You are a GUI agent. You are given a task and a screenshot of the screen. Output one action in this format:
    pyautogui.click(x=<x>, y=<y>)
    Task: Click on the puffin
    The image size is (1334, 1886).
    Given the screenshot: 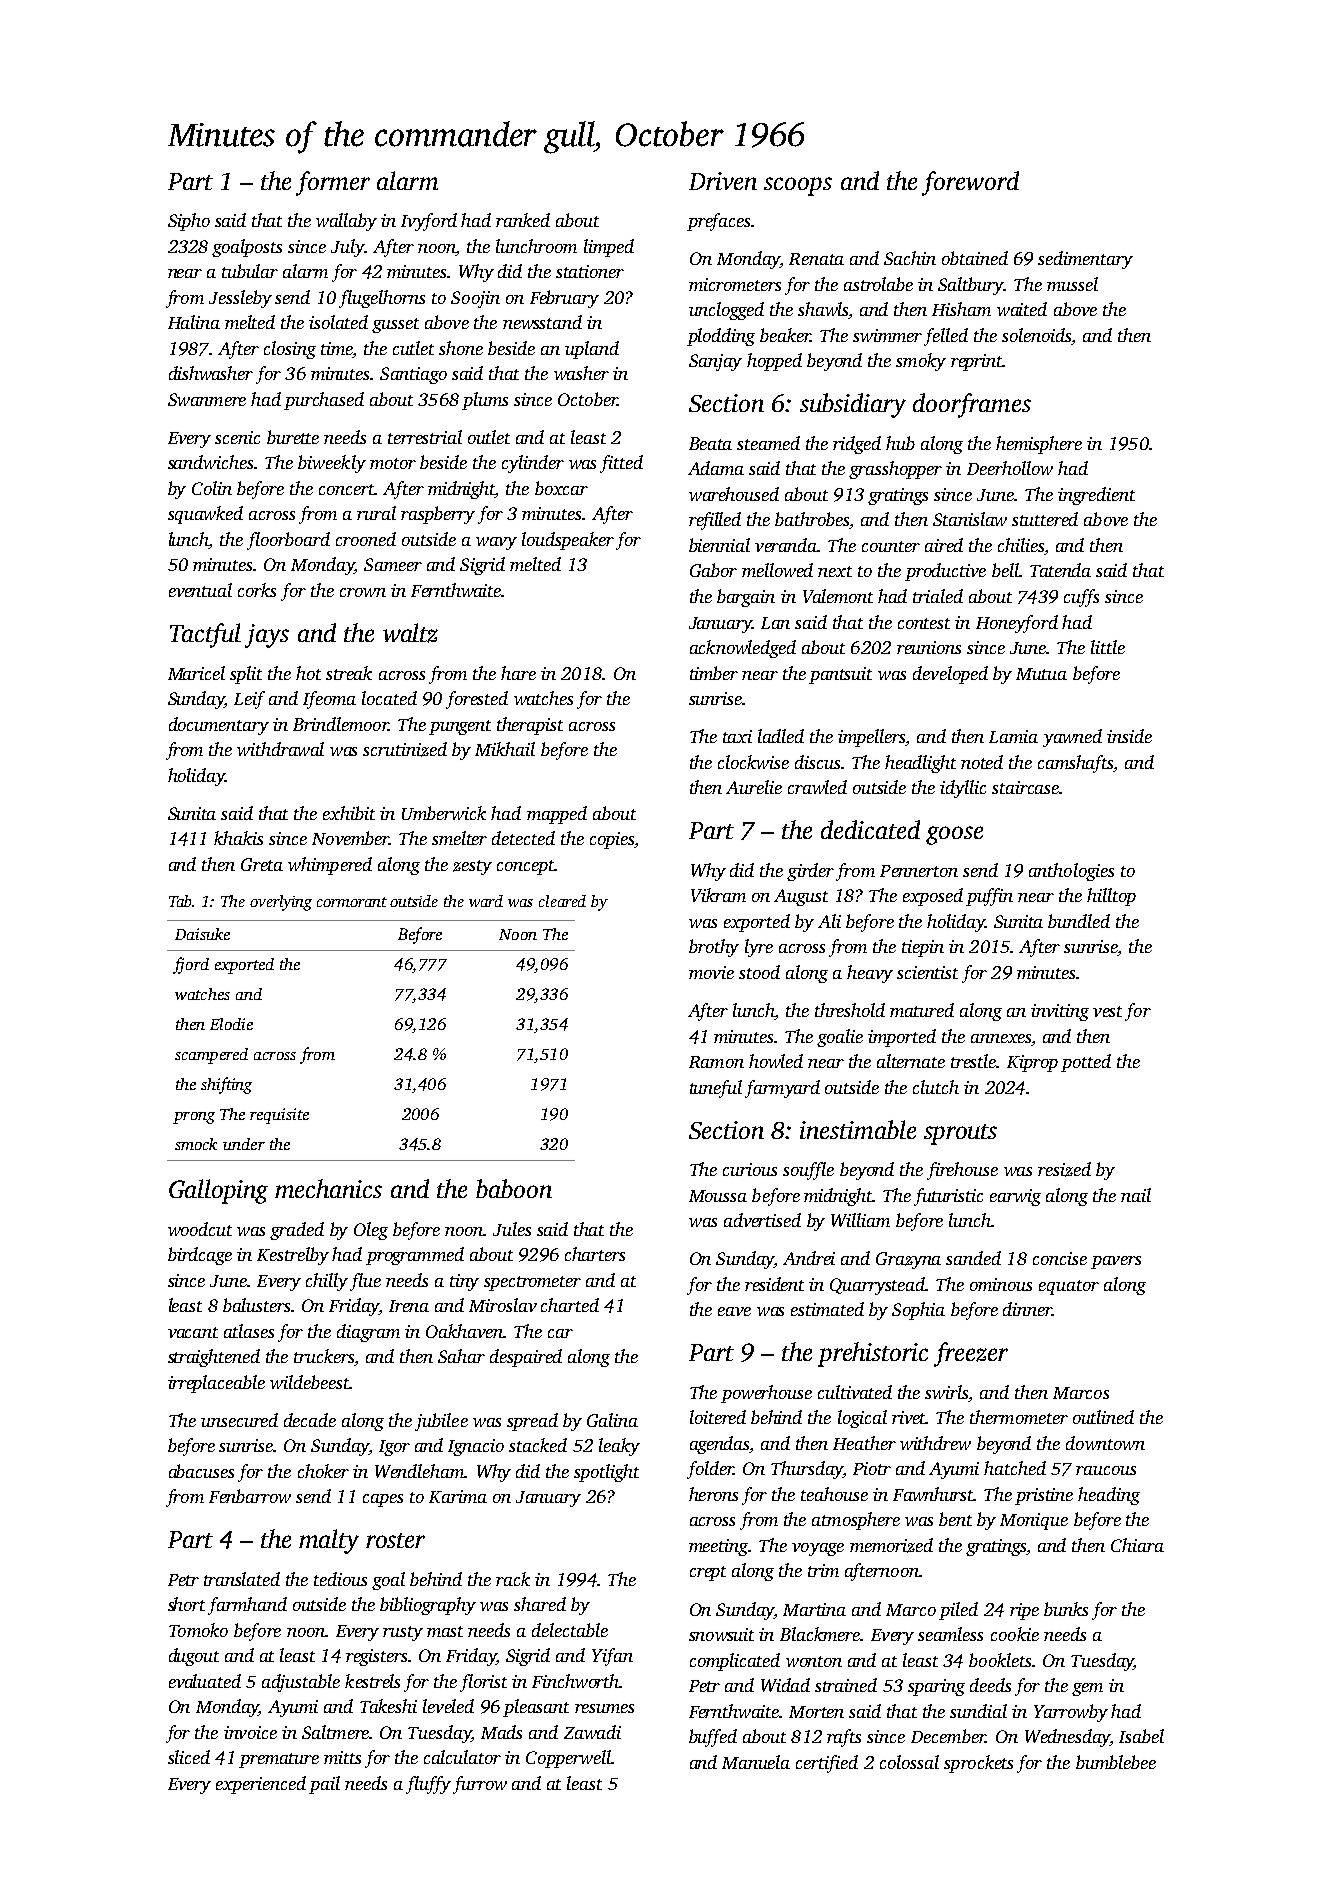 What is the action you would take?
    pyautogui.click(x=989, y=897)
